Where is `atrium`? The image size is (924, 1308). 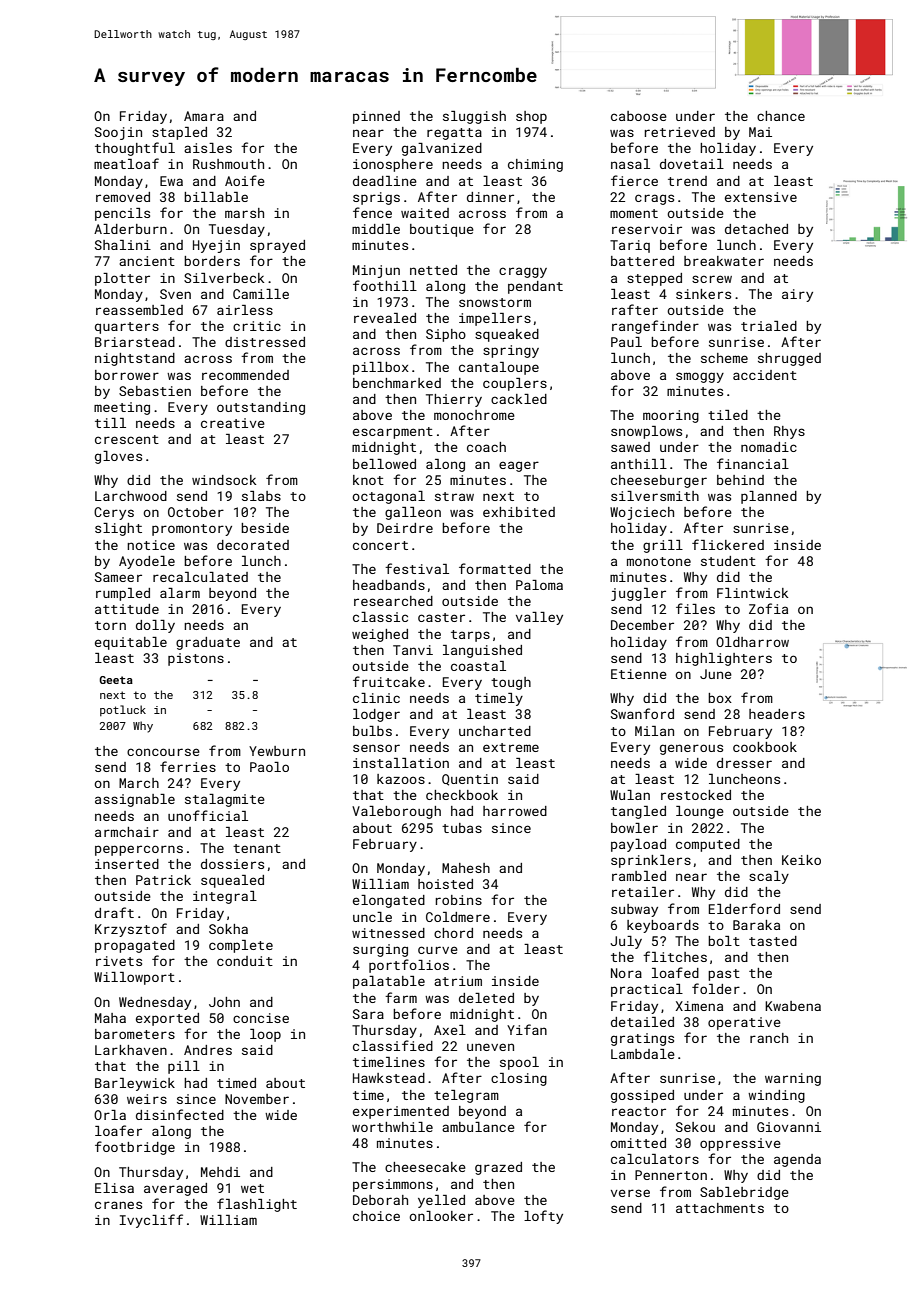 atrium is located at coordinates (458, 981).
